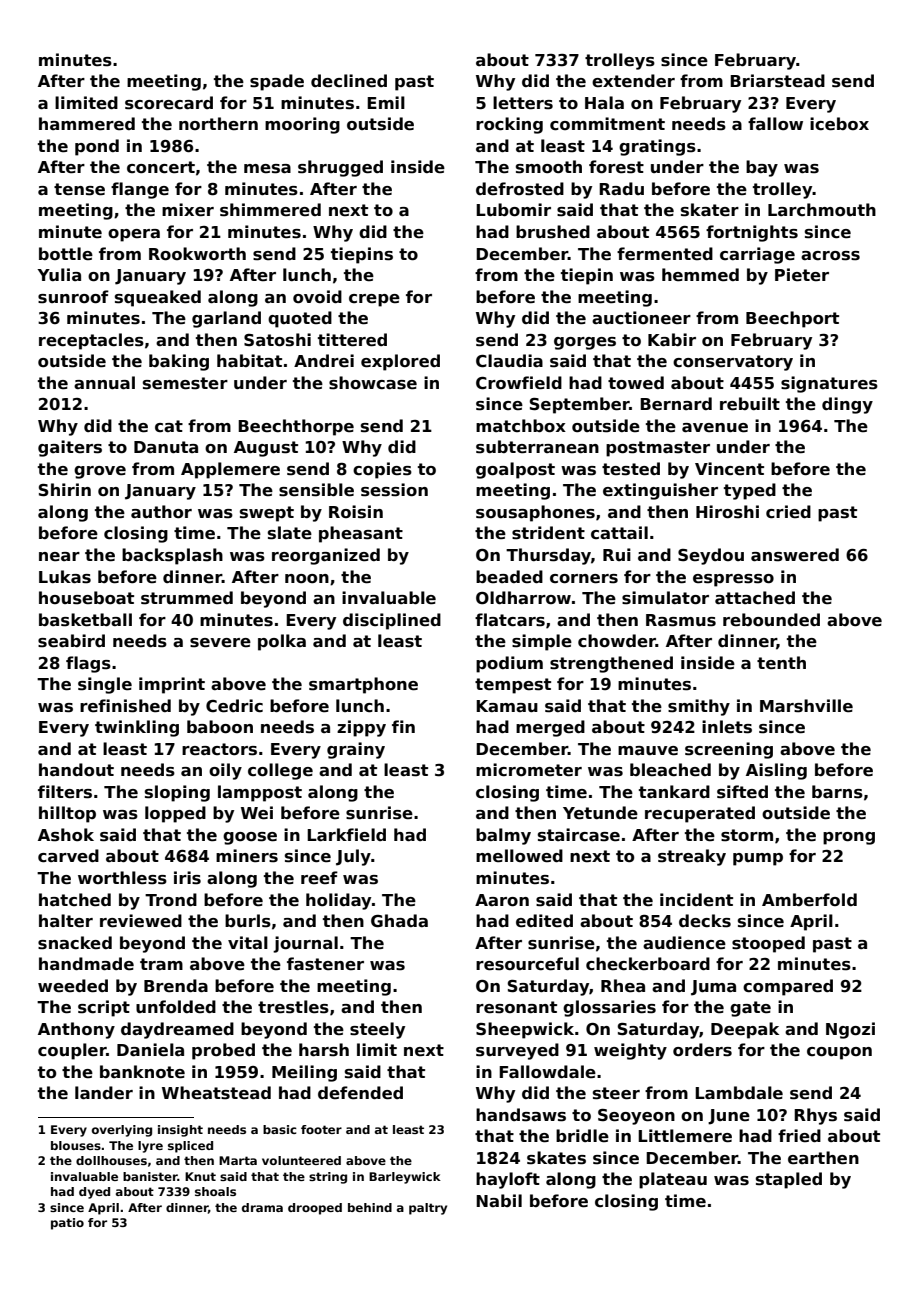  Describe the element at coordinates (777, 81) in the screenshot. I see `Briarstead` at that location.
